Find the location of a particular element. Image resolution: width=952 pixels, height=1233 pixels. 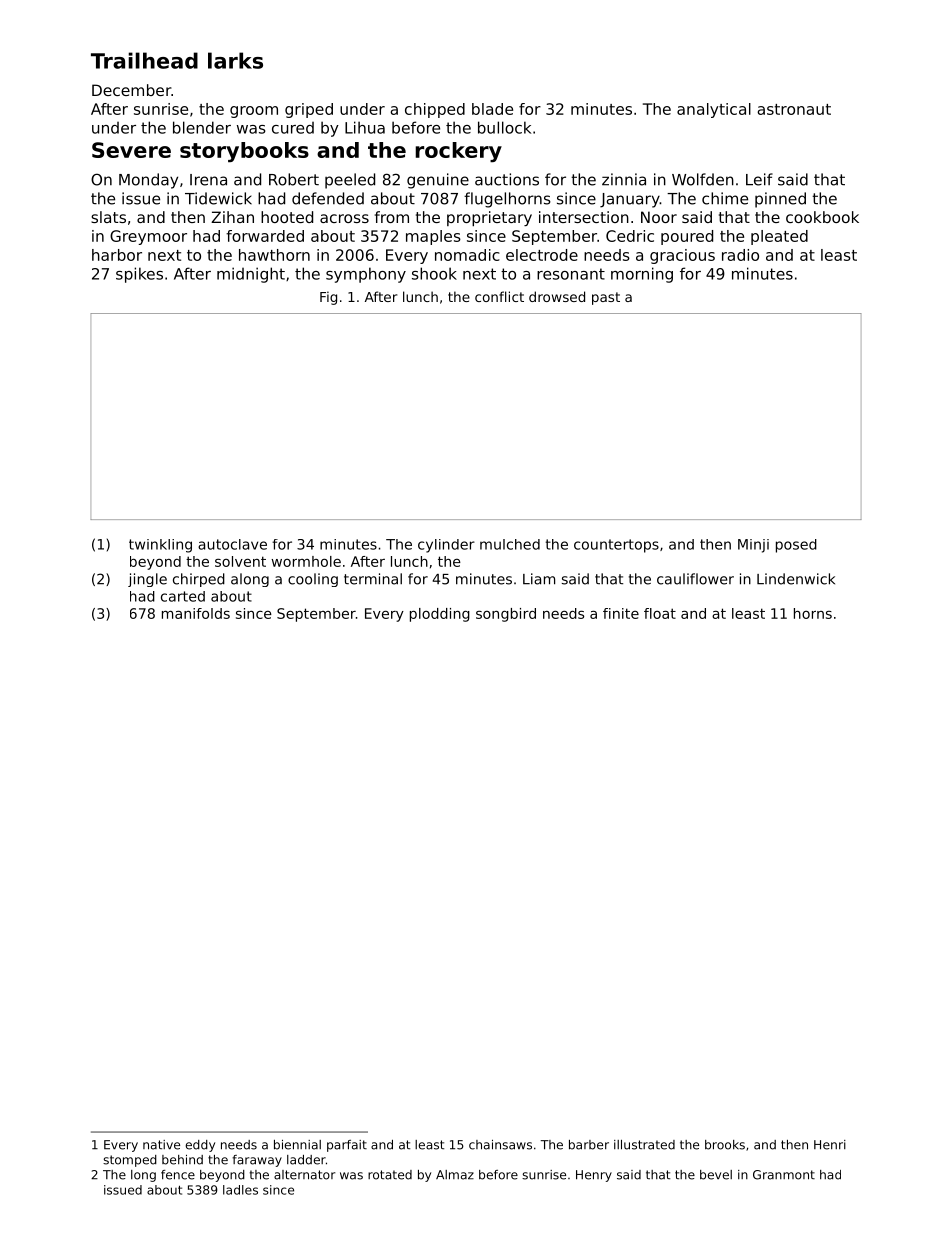

eddy is located at coordinates (200, 1146).
